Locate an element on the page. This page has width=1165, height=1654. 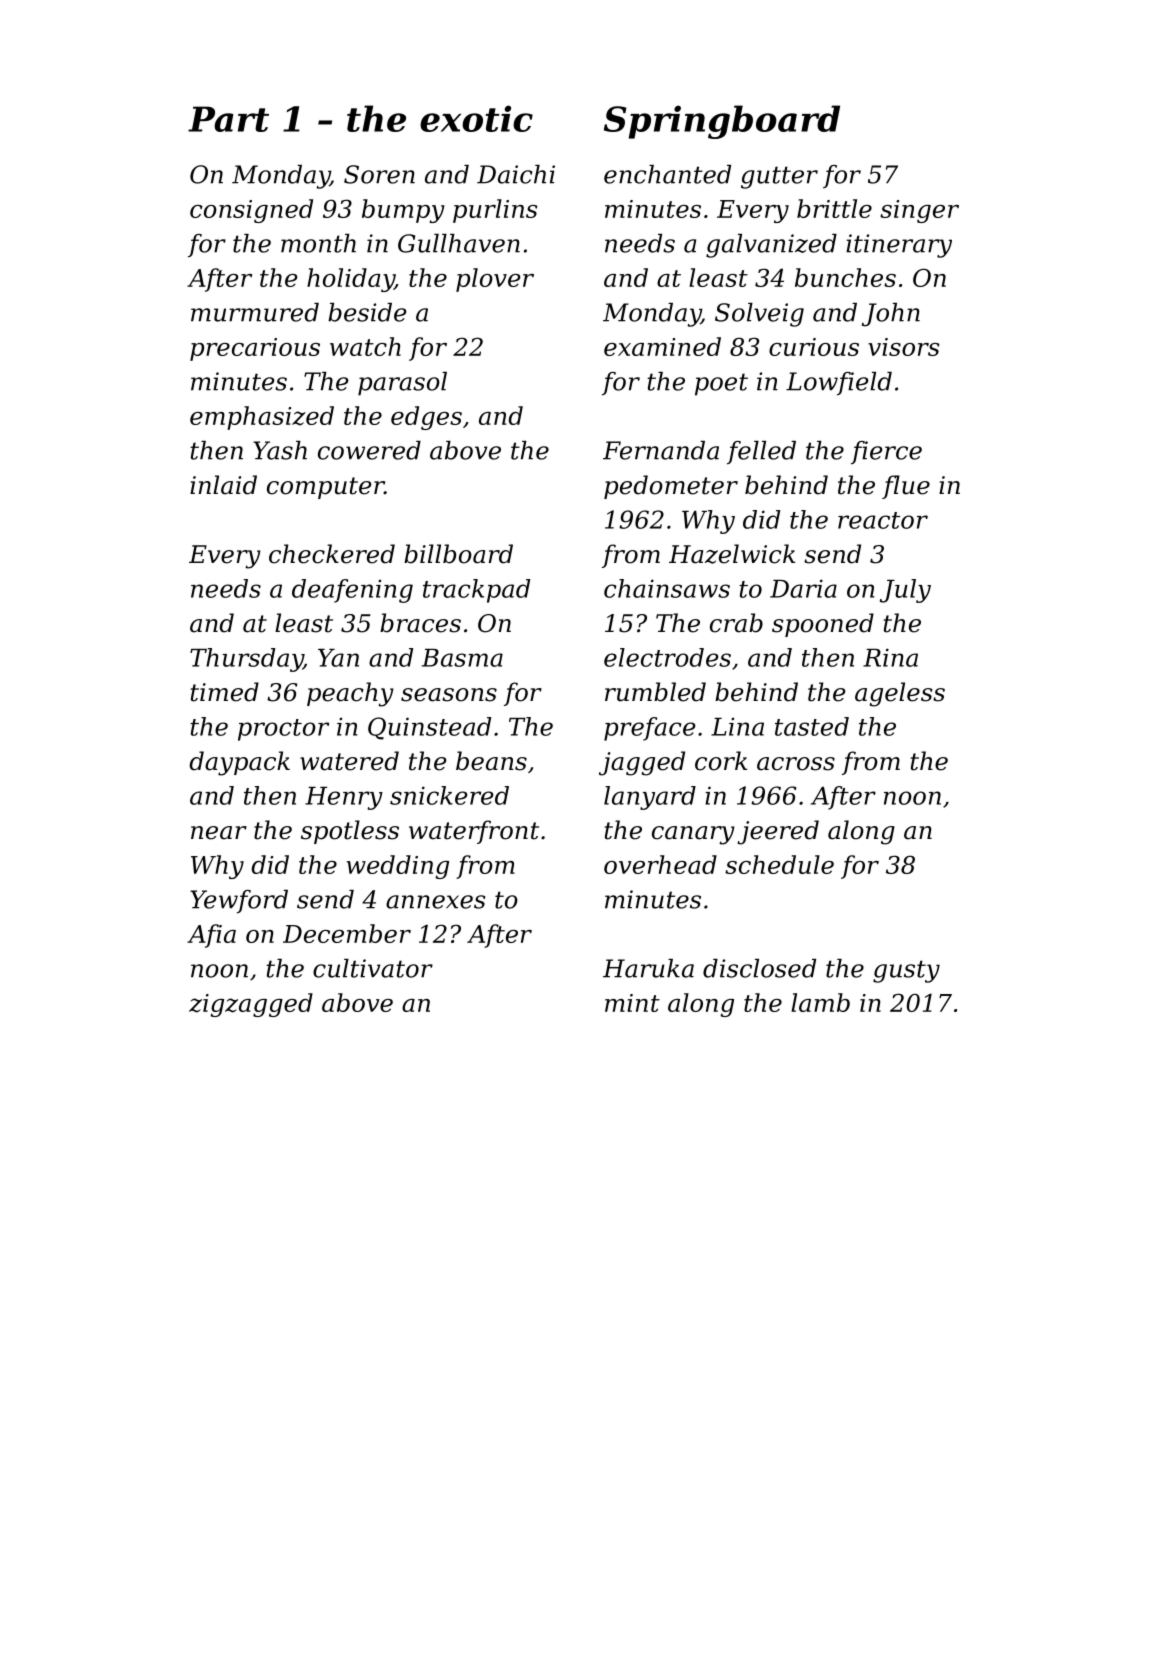
consigned is located at coordinates (251, 211).
